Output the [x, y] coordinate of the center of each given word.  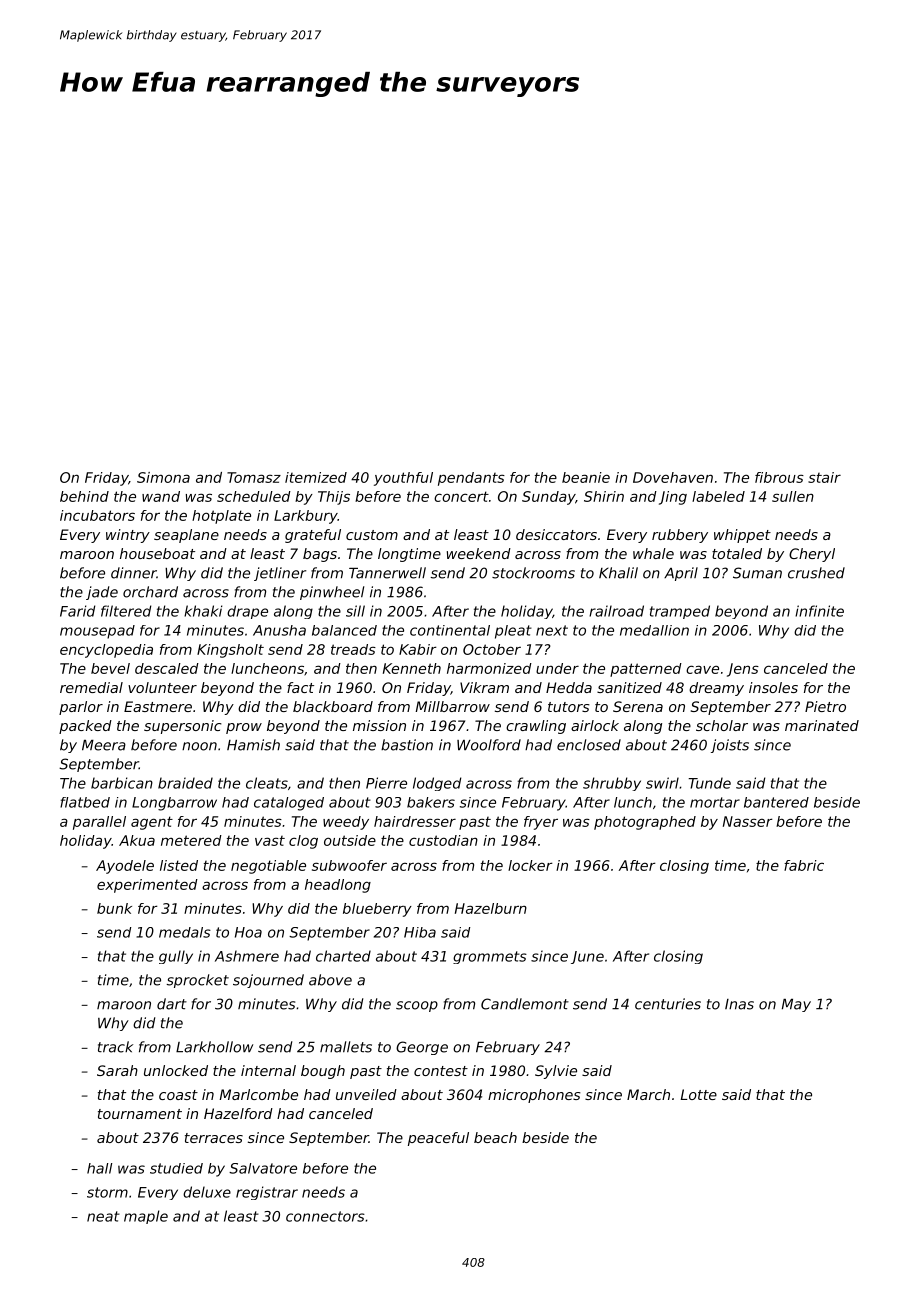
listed [179, 865]
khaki [203, 611]
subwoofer [349, 865]
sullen [793, 496]
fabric [804, 865]
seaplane [186, 536]
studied [176, 1168]
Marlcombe [258, 1094]
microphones [534, 1096]
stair [824, 477]
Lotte [698, 1094]
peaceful [438, 1139]
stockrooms [533, 573]
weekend [479, 553]
